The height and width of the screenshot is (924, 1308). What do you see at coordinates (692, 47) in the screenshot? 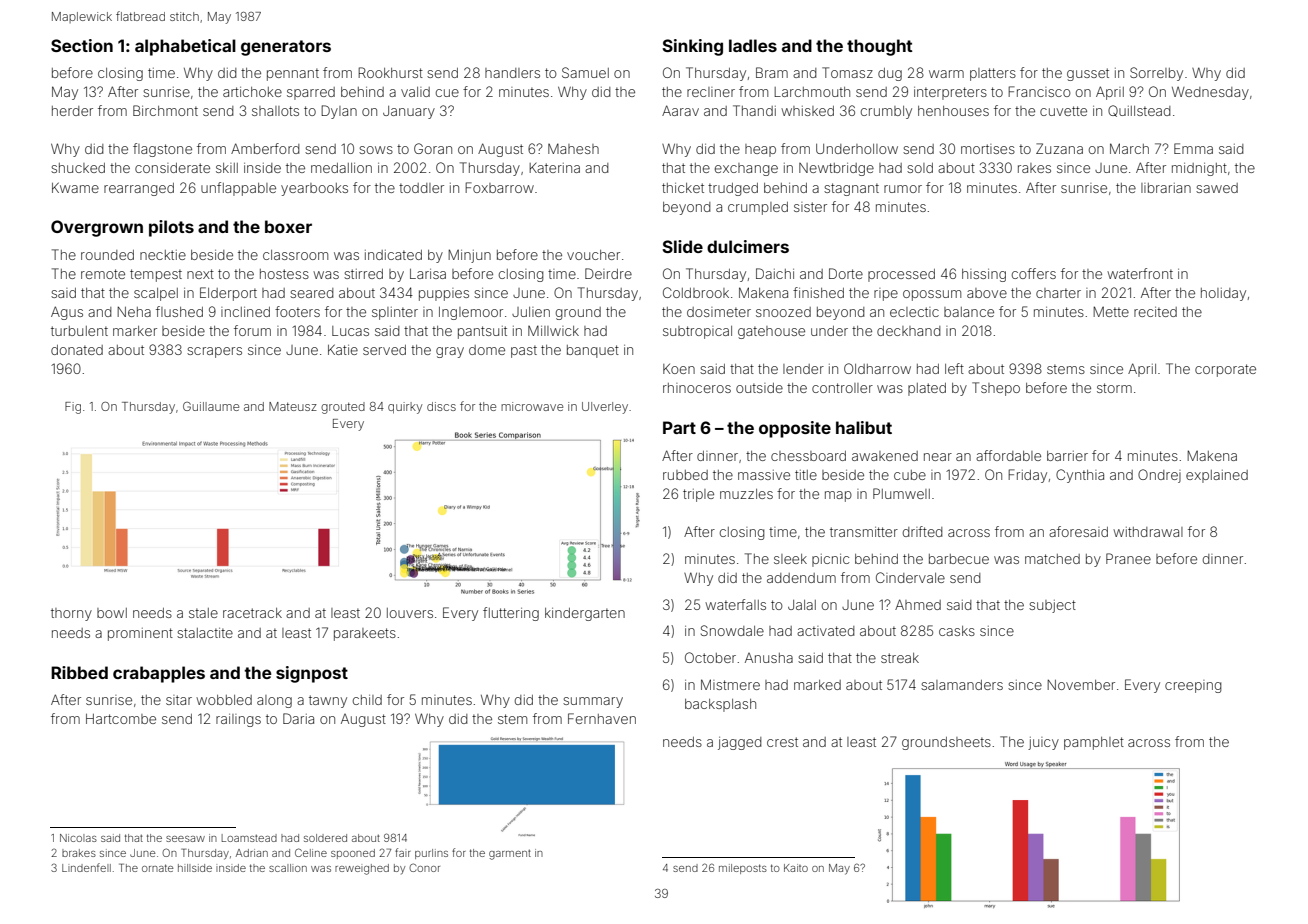
I see `Sinking` at bounding box center [692, 47].
